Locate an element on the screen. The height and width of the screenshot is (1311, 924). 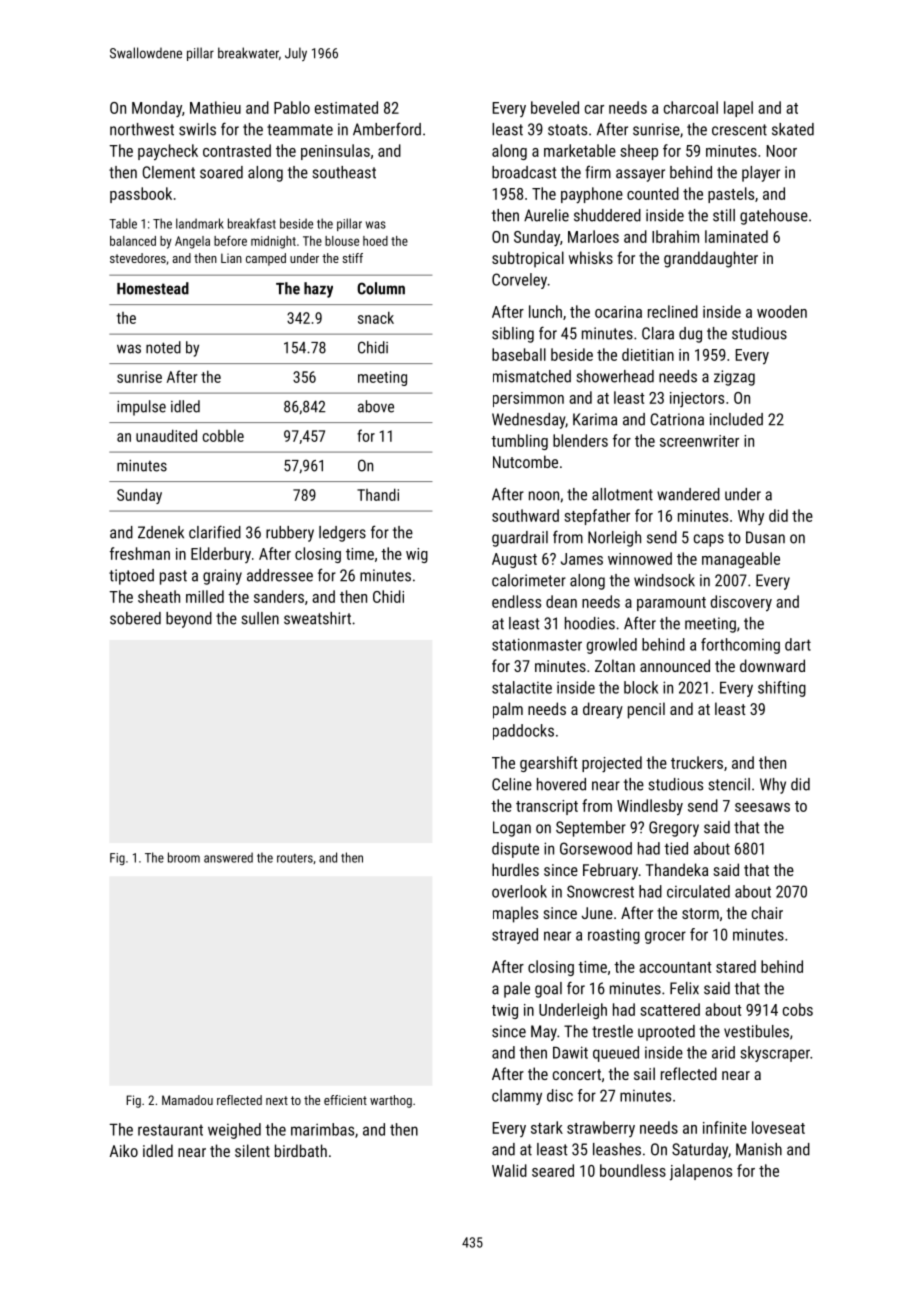
broom is located at coordinates (184, 857).
